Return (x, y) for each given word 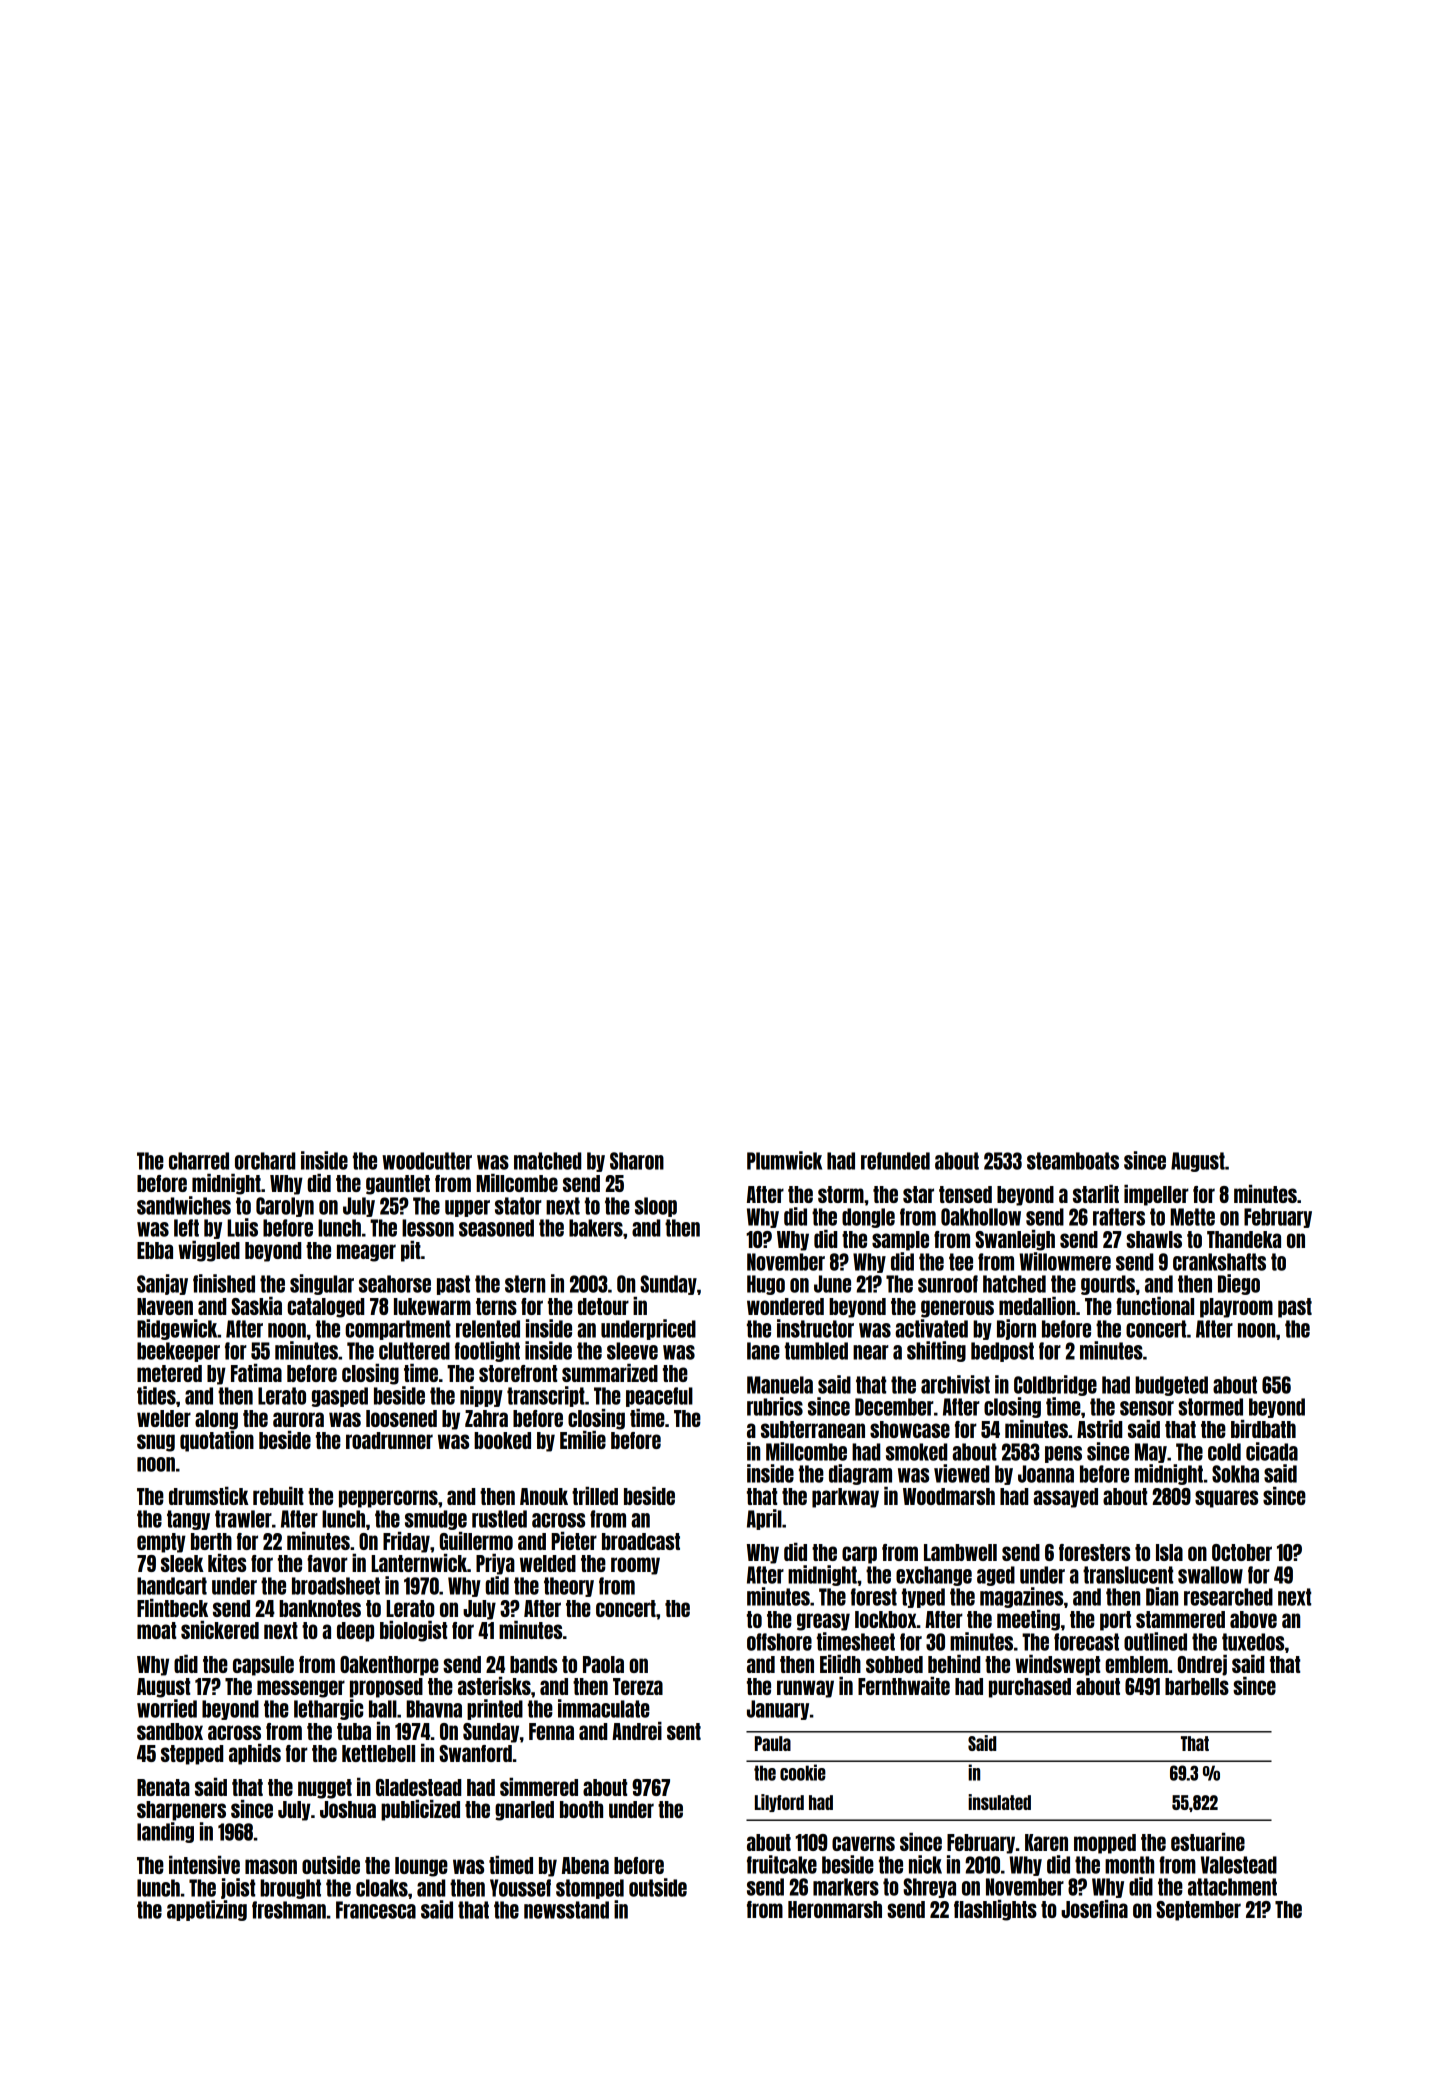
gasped (340, 1397)
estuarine (1208, 1842)
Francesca (376, 1910)
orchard (265, 1161)
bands (533, 1664)
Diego (1239, 1284)
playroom (1236, 1308)
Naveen (165, 1306)
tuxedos (1253, 1642)
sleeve (632, 1351)
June (832, 1284)
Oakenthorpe (389, 1666)
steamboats (1073, 1161)
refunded (895, 1161)
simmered (539, 1787)
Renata (163, 1787)
